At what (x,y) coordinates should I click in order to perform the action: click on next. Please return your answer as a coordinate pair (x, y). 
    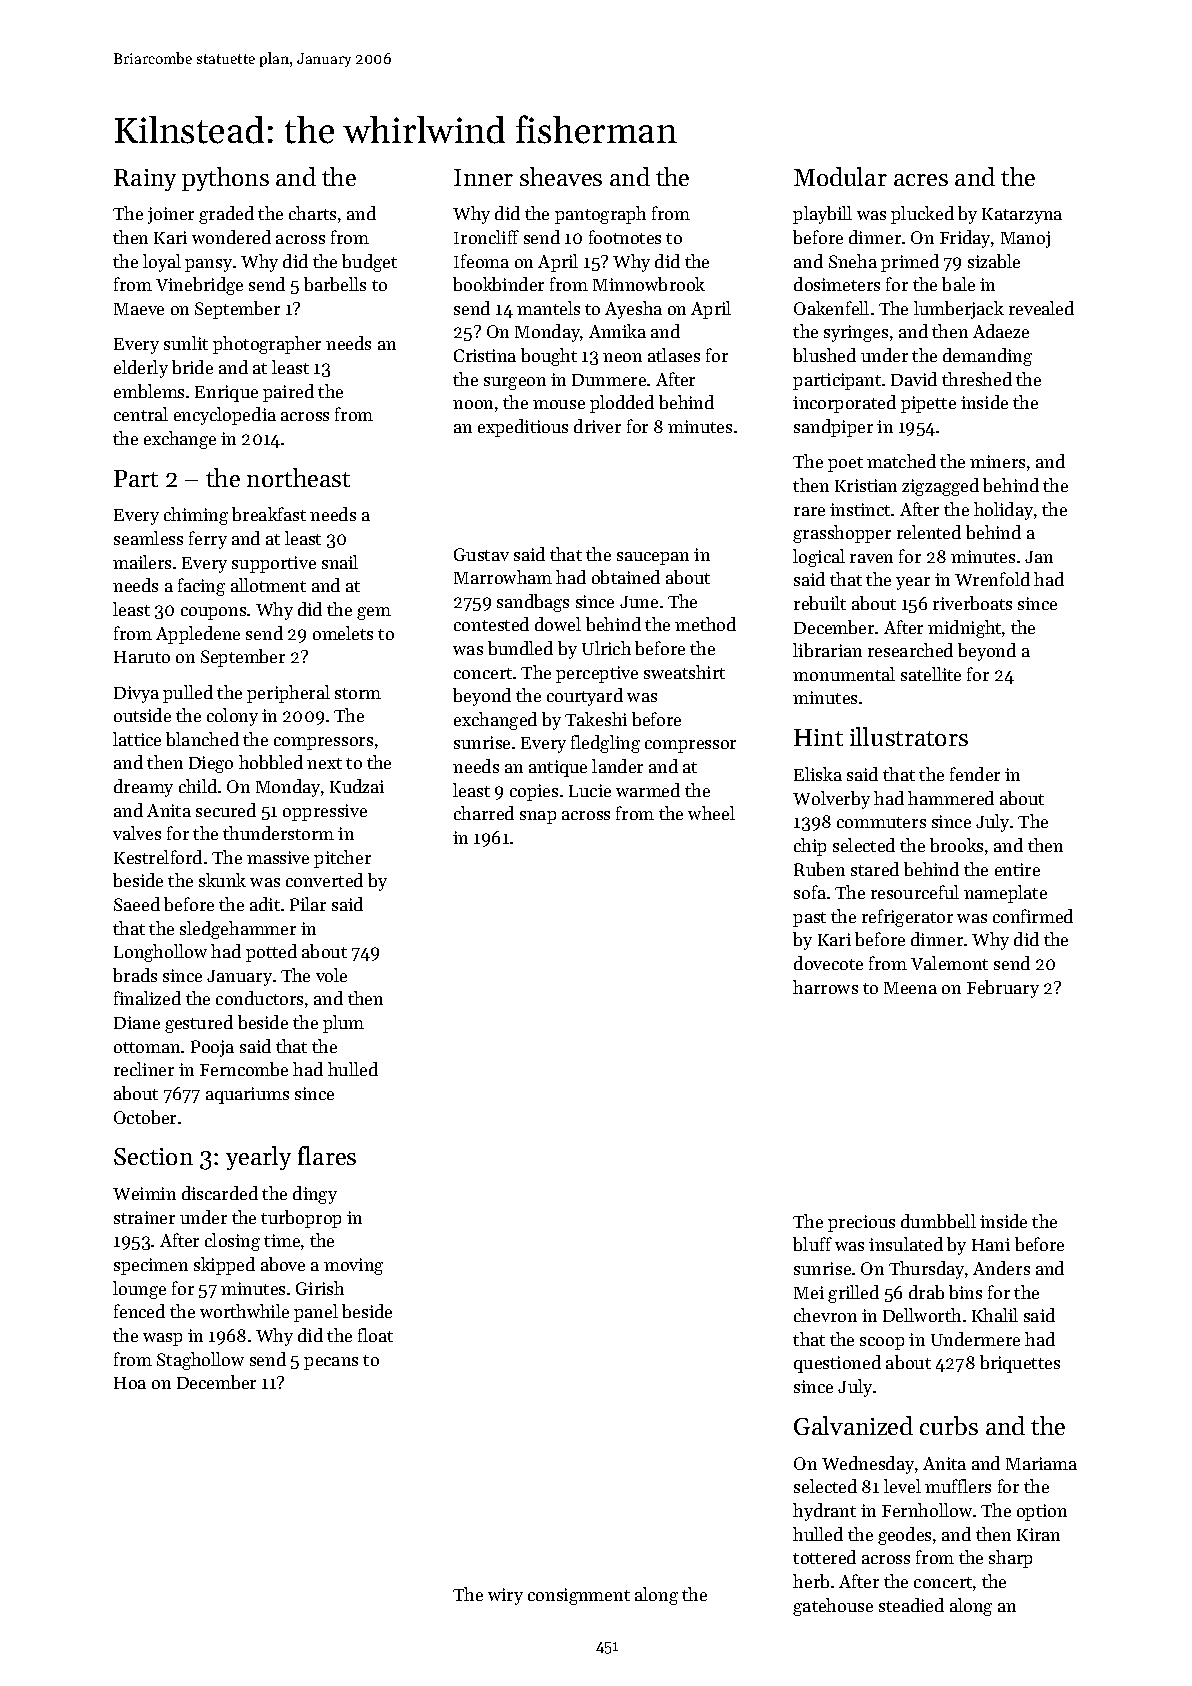
    Looking at the image, I should click on (324, 763).
